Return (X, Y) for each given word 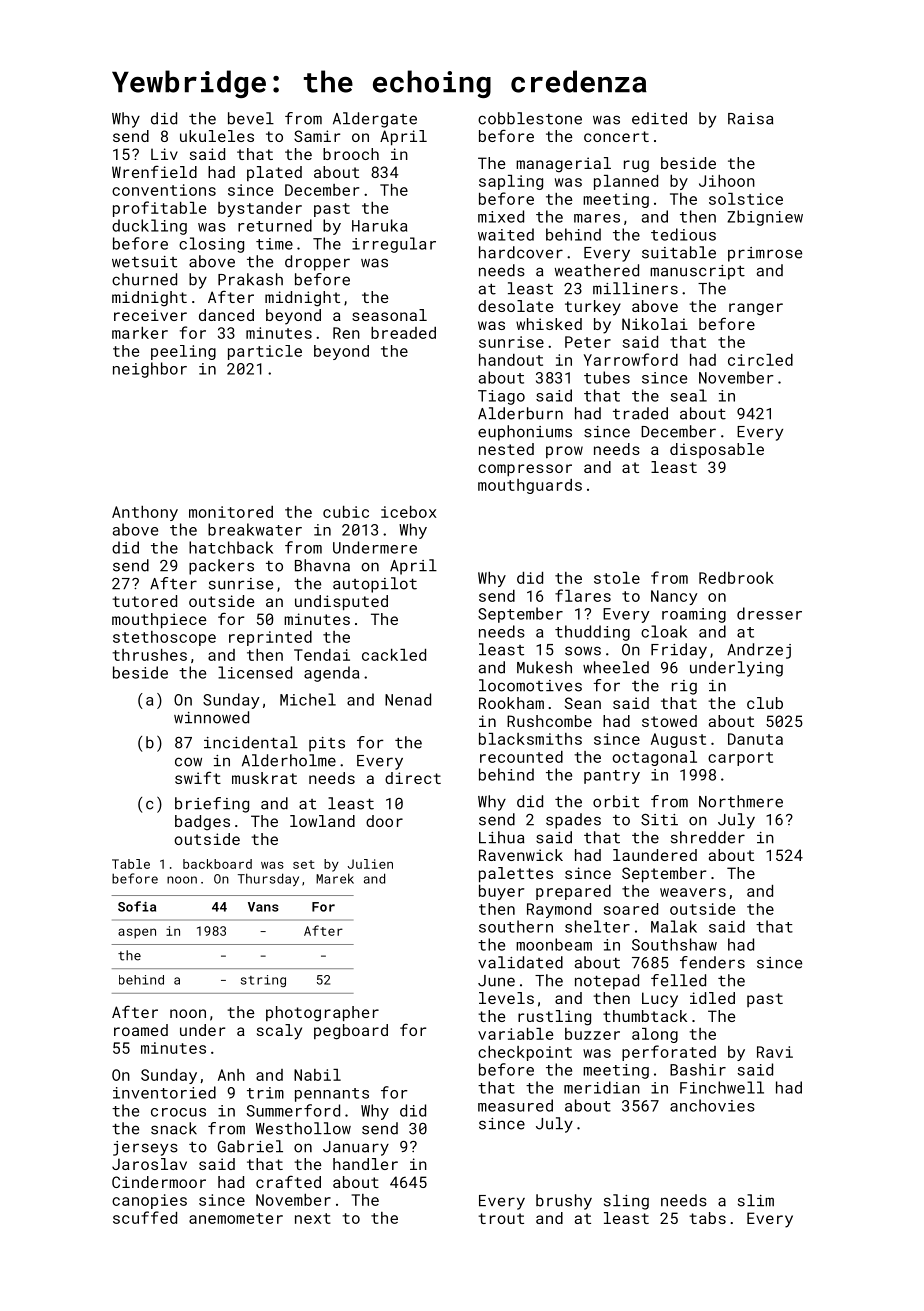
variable (515, 1034)
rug (636, 166)
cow (188, 762)
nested (506, 449)
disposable (717, 450)
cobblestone (530, 118)
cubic (346, 512)
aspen (137, 933)
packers (221, 567)
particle (265, 352)
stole (617, 578)
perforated (669, 1053)
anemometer (236, 1218)
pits (327, 744)
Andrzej (759, 651)
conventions (164, 190)
